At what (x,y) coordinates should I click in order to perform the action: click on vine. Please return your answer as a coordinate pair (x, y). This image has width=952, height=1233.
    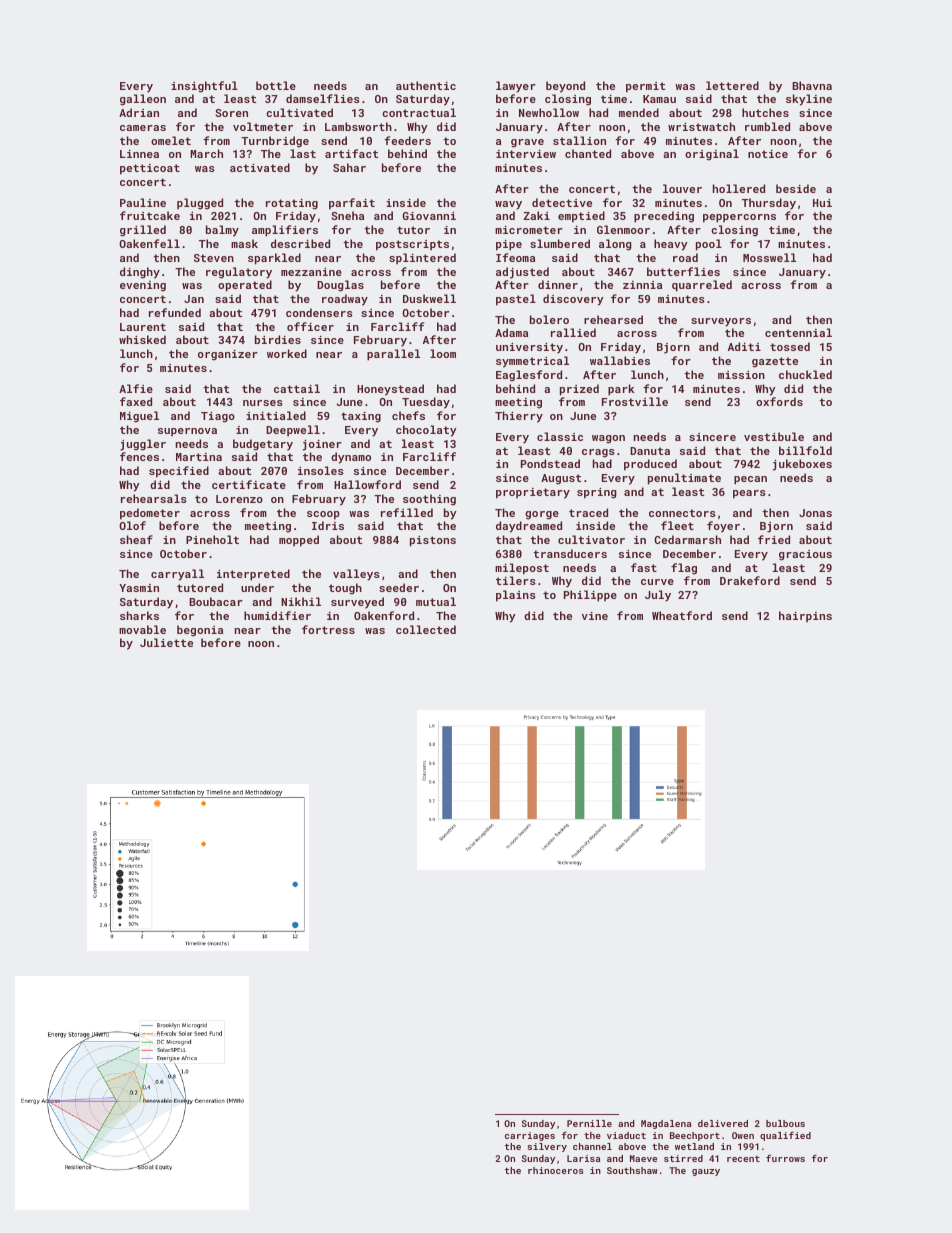
    Looking at the image, I should click on (595, 616).
